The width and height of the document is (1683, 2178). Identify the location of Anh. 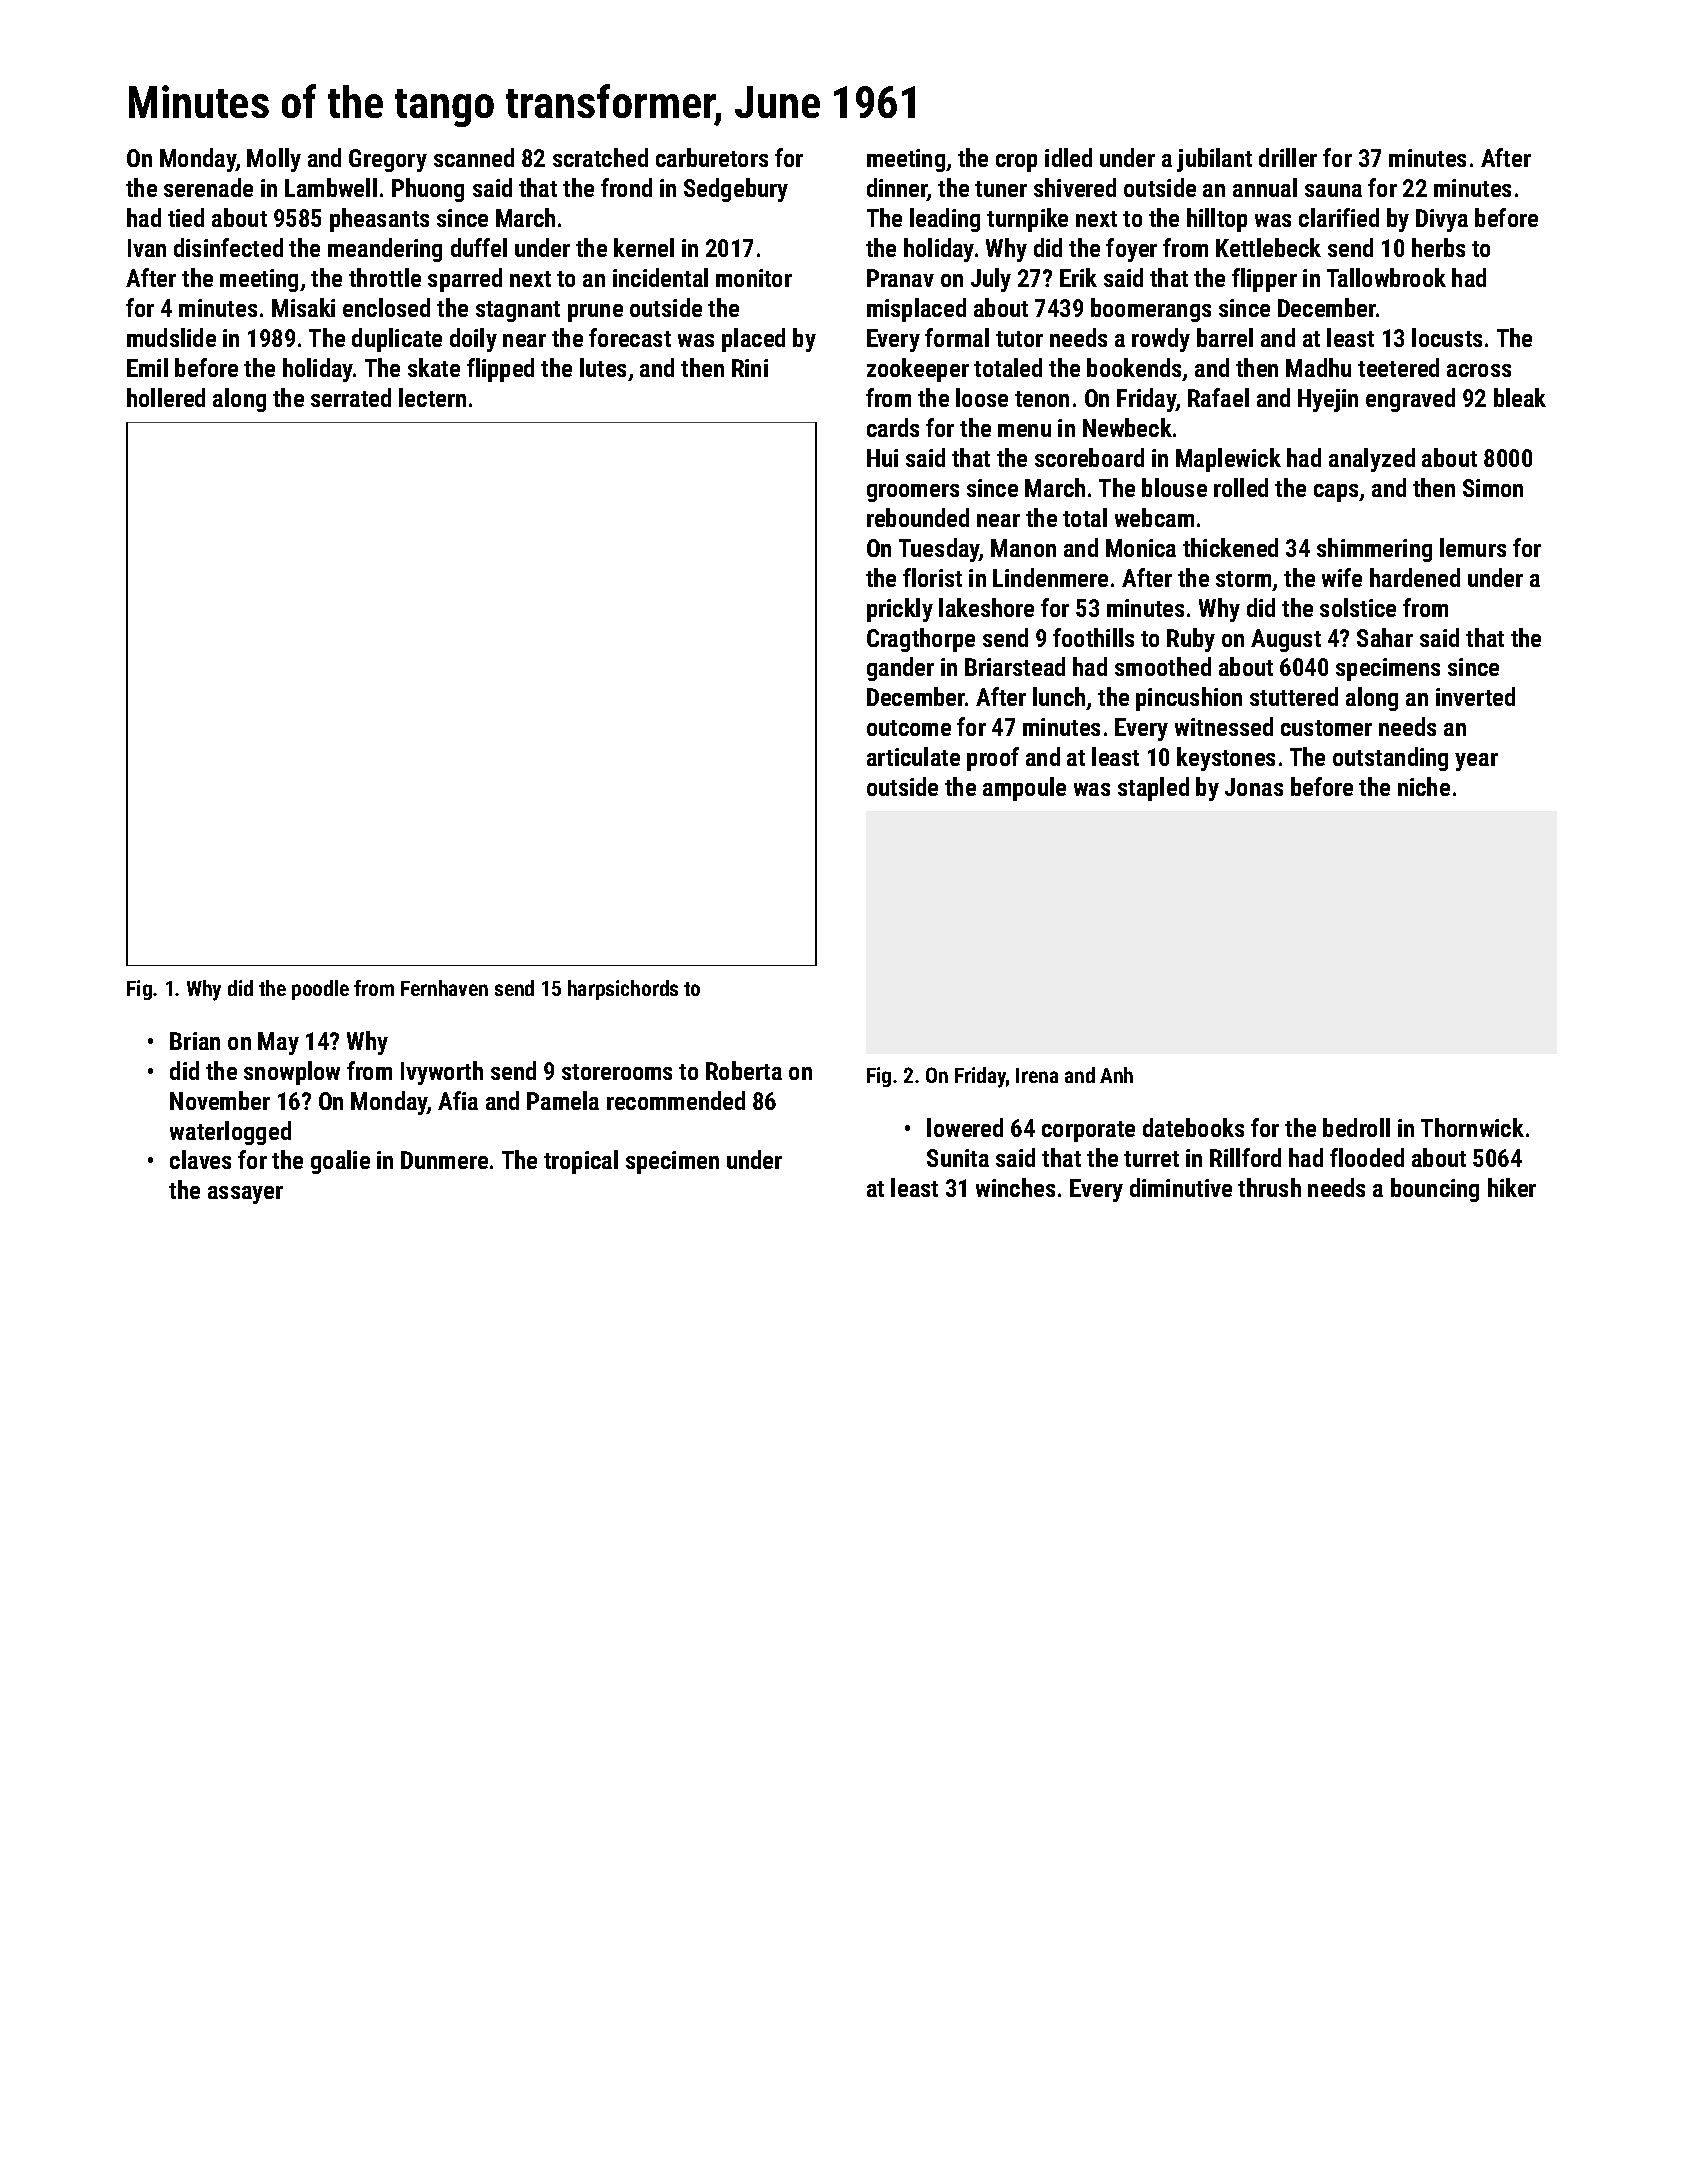
(1116, 1075).
